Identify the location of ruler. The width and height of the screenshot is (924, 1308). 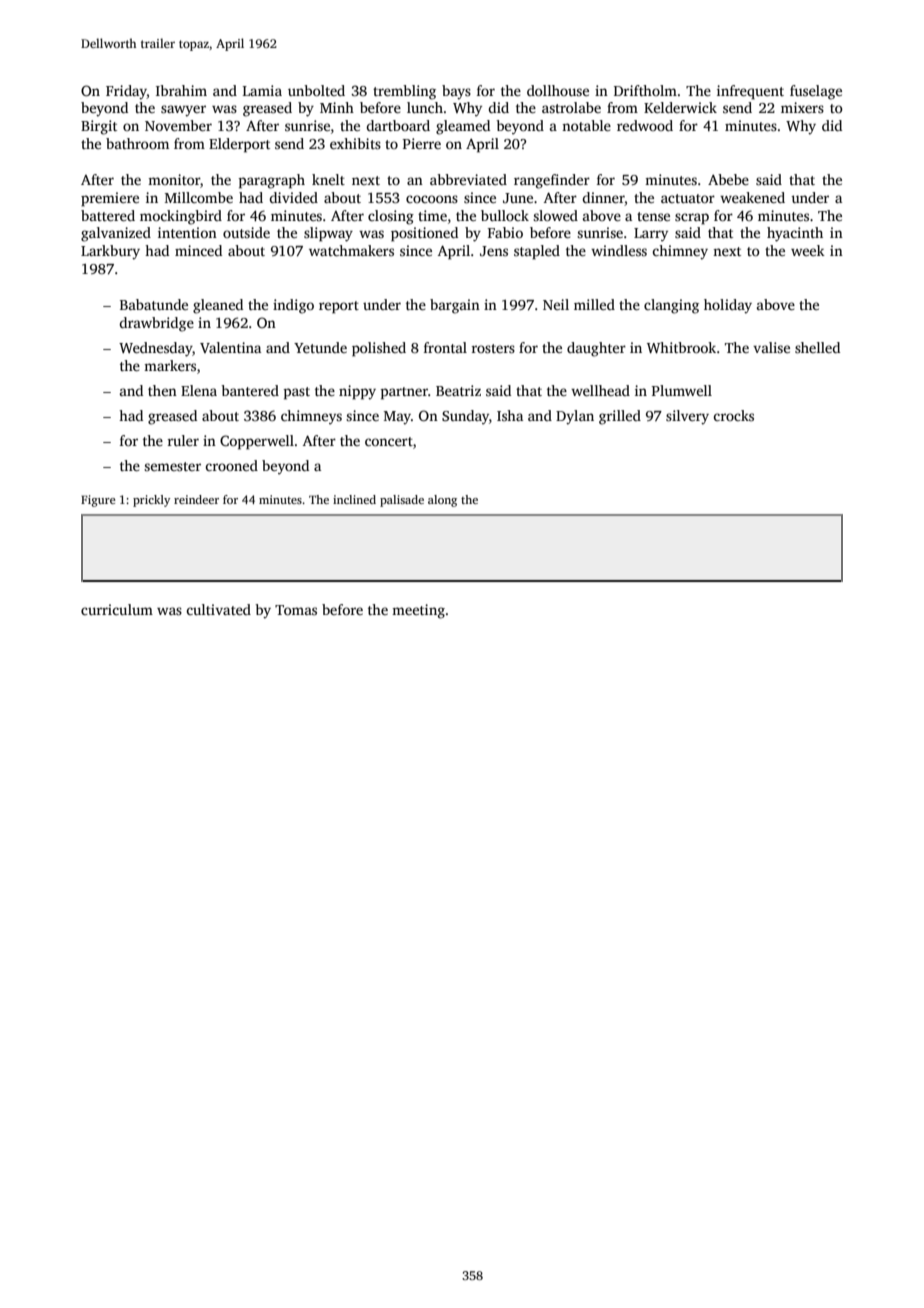
(183, 440).
